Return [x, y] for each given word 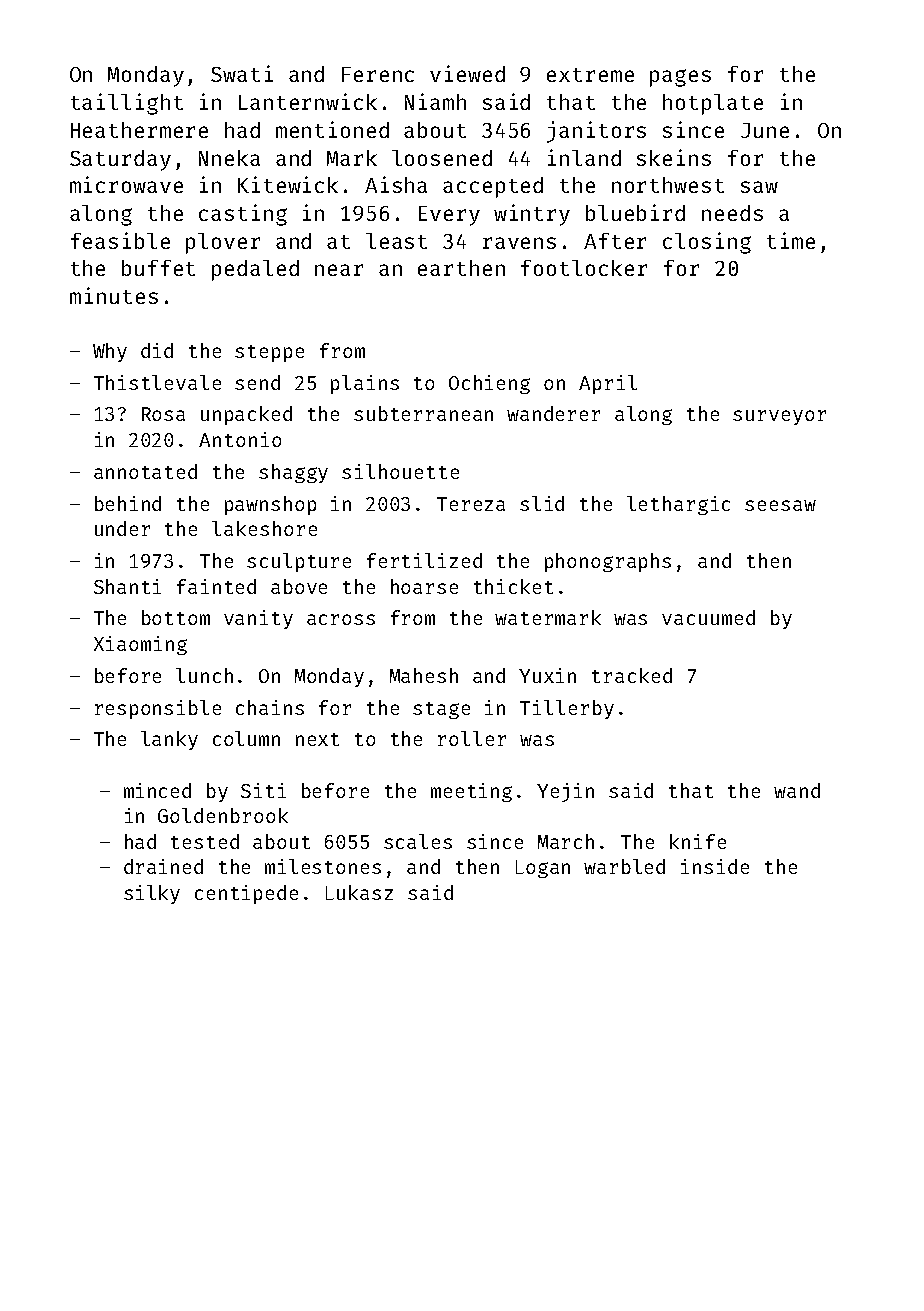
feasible [120, 240]
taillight [127, 104]
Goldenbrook [223, 815]
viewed [467, 73]
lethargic [678, 505]
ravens [519, 243]
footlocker [584, 268]
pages [680, 78]
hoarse [424, 586]
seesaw [780, 505]
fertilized [424, 560]
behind [128, 503]
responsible [158, 709]
